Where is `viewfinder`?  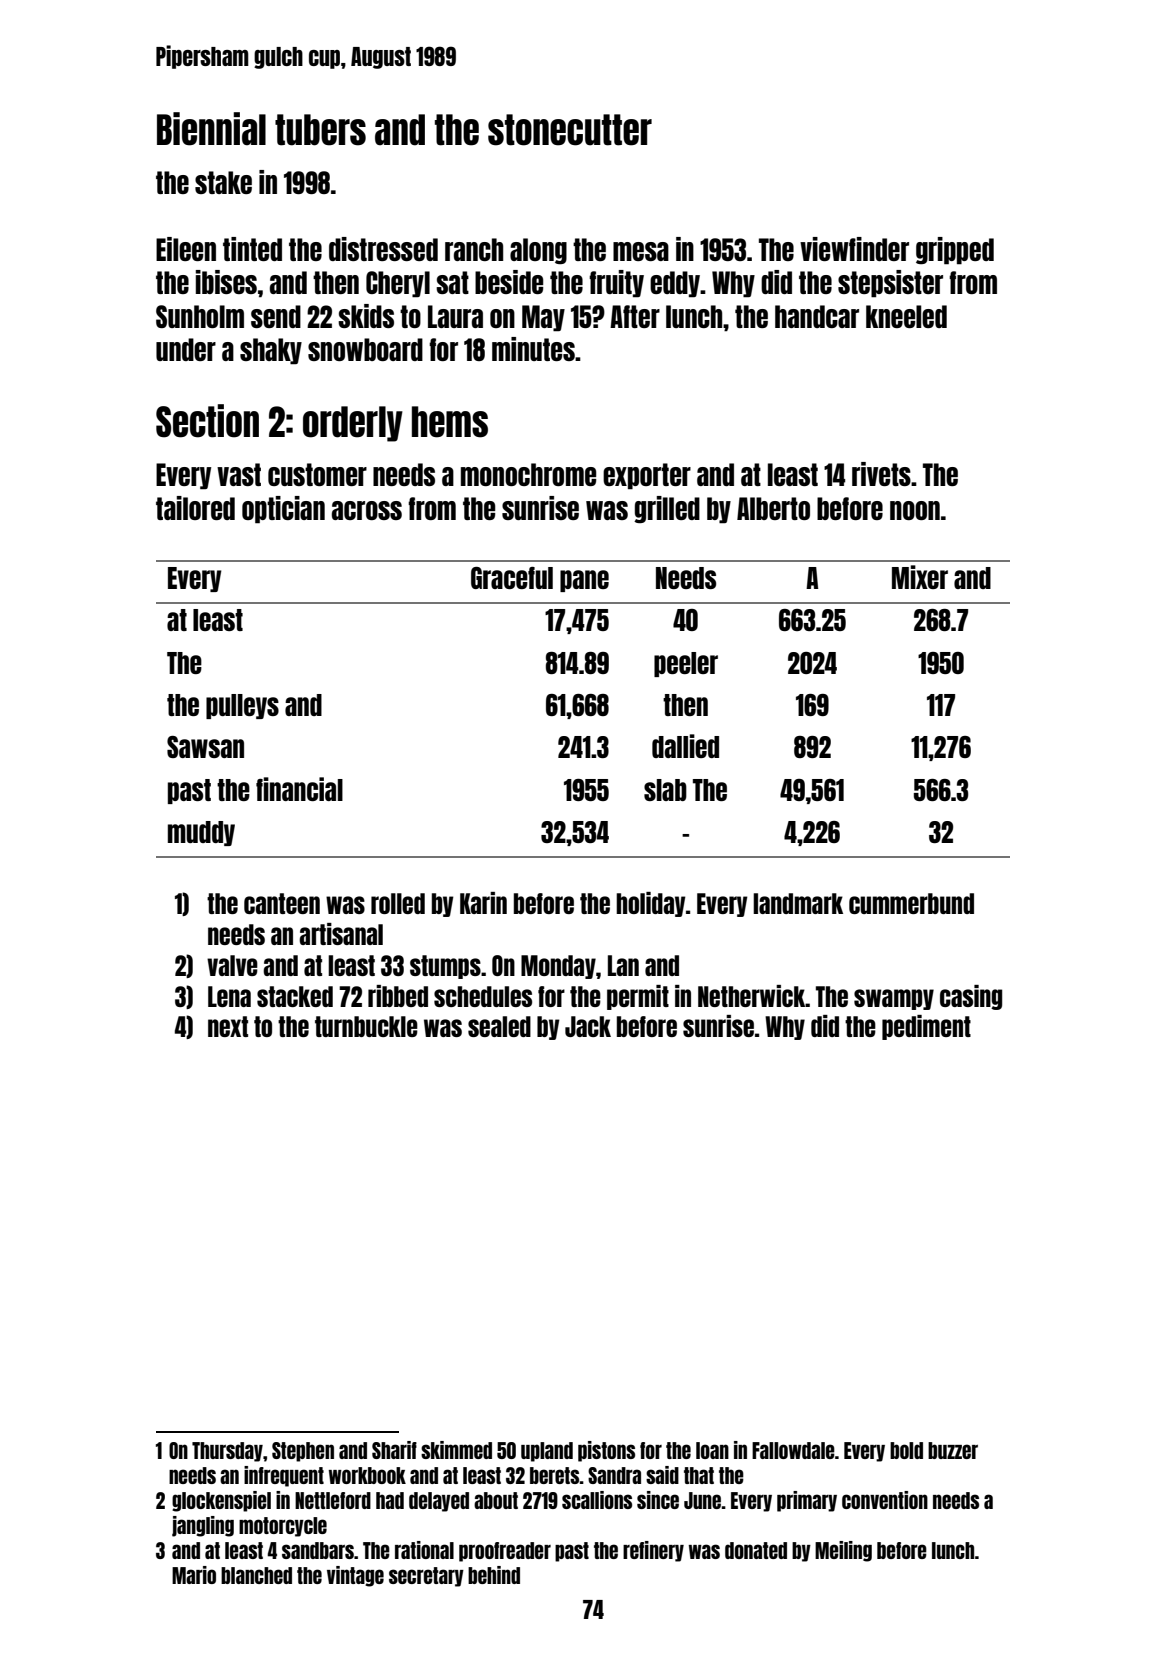
viewfinder is located at coordinates (854, 249).
